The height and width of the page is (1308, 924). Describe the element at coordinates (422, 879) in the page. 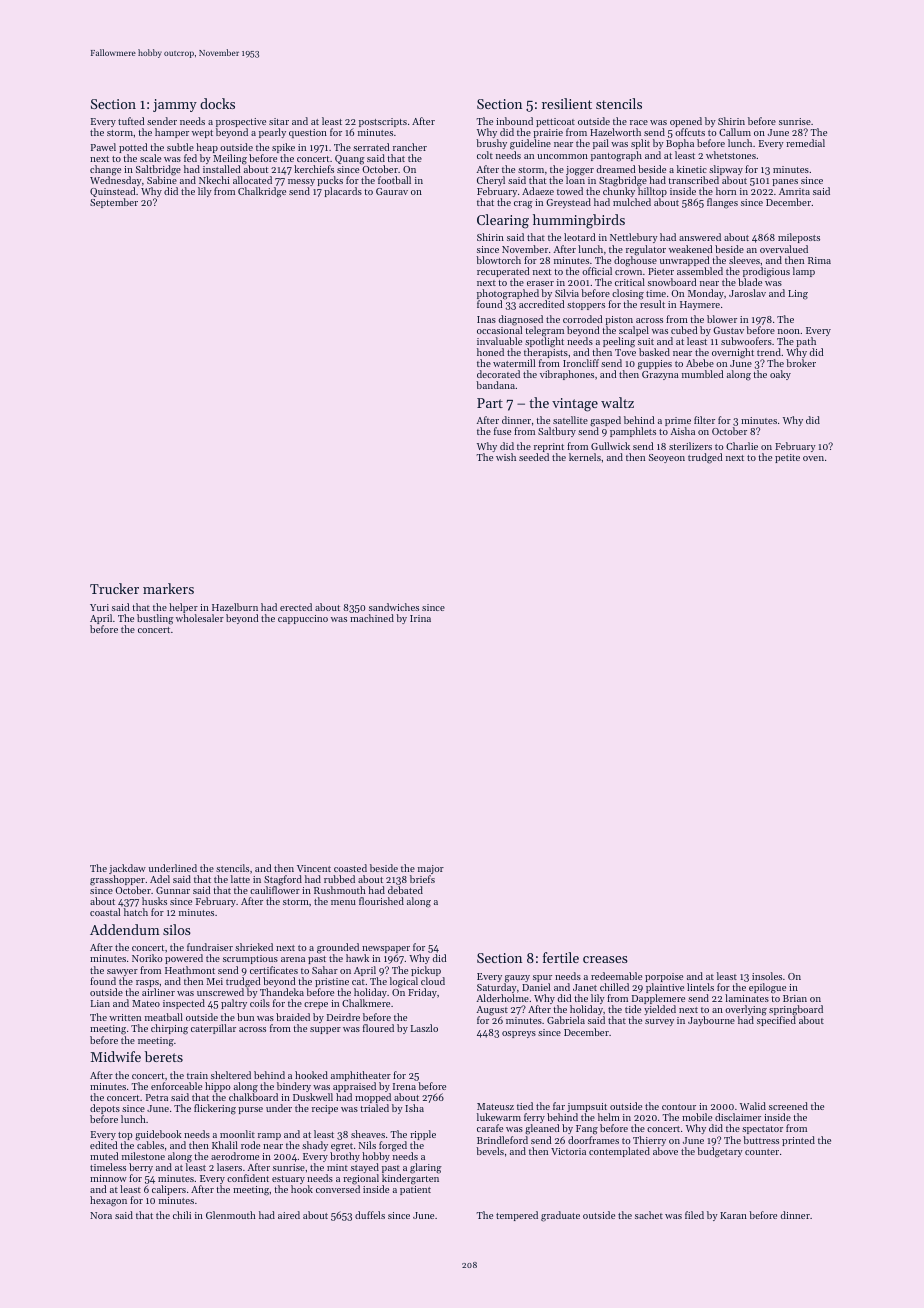

I see `briefs` at that location.
